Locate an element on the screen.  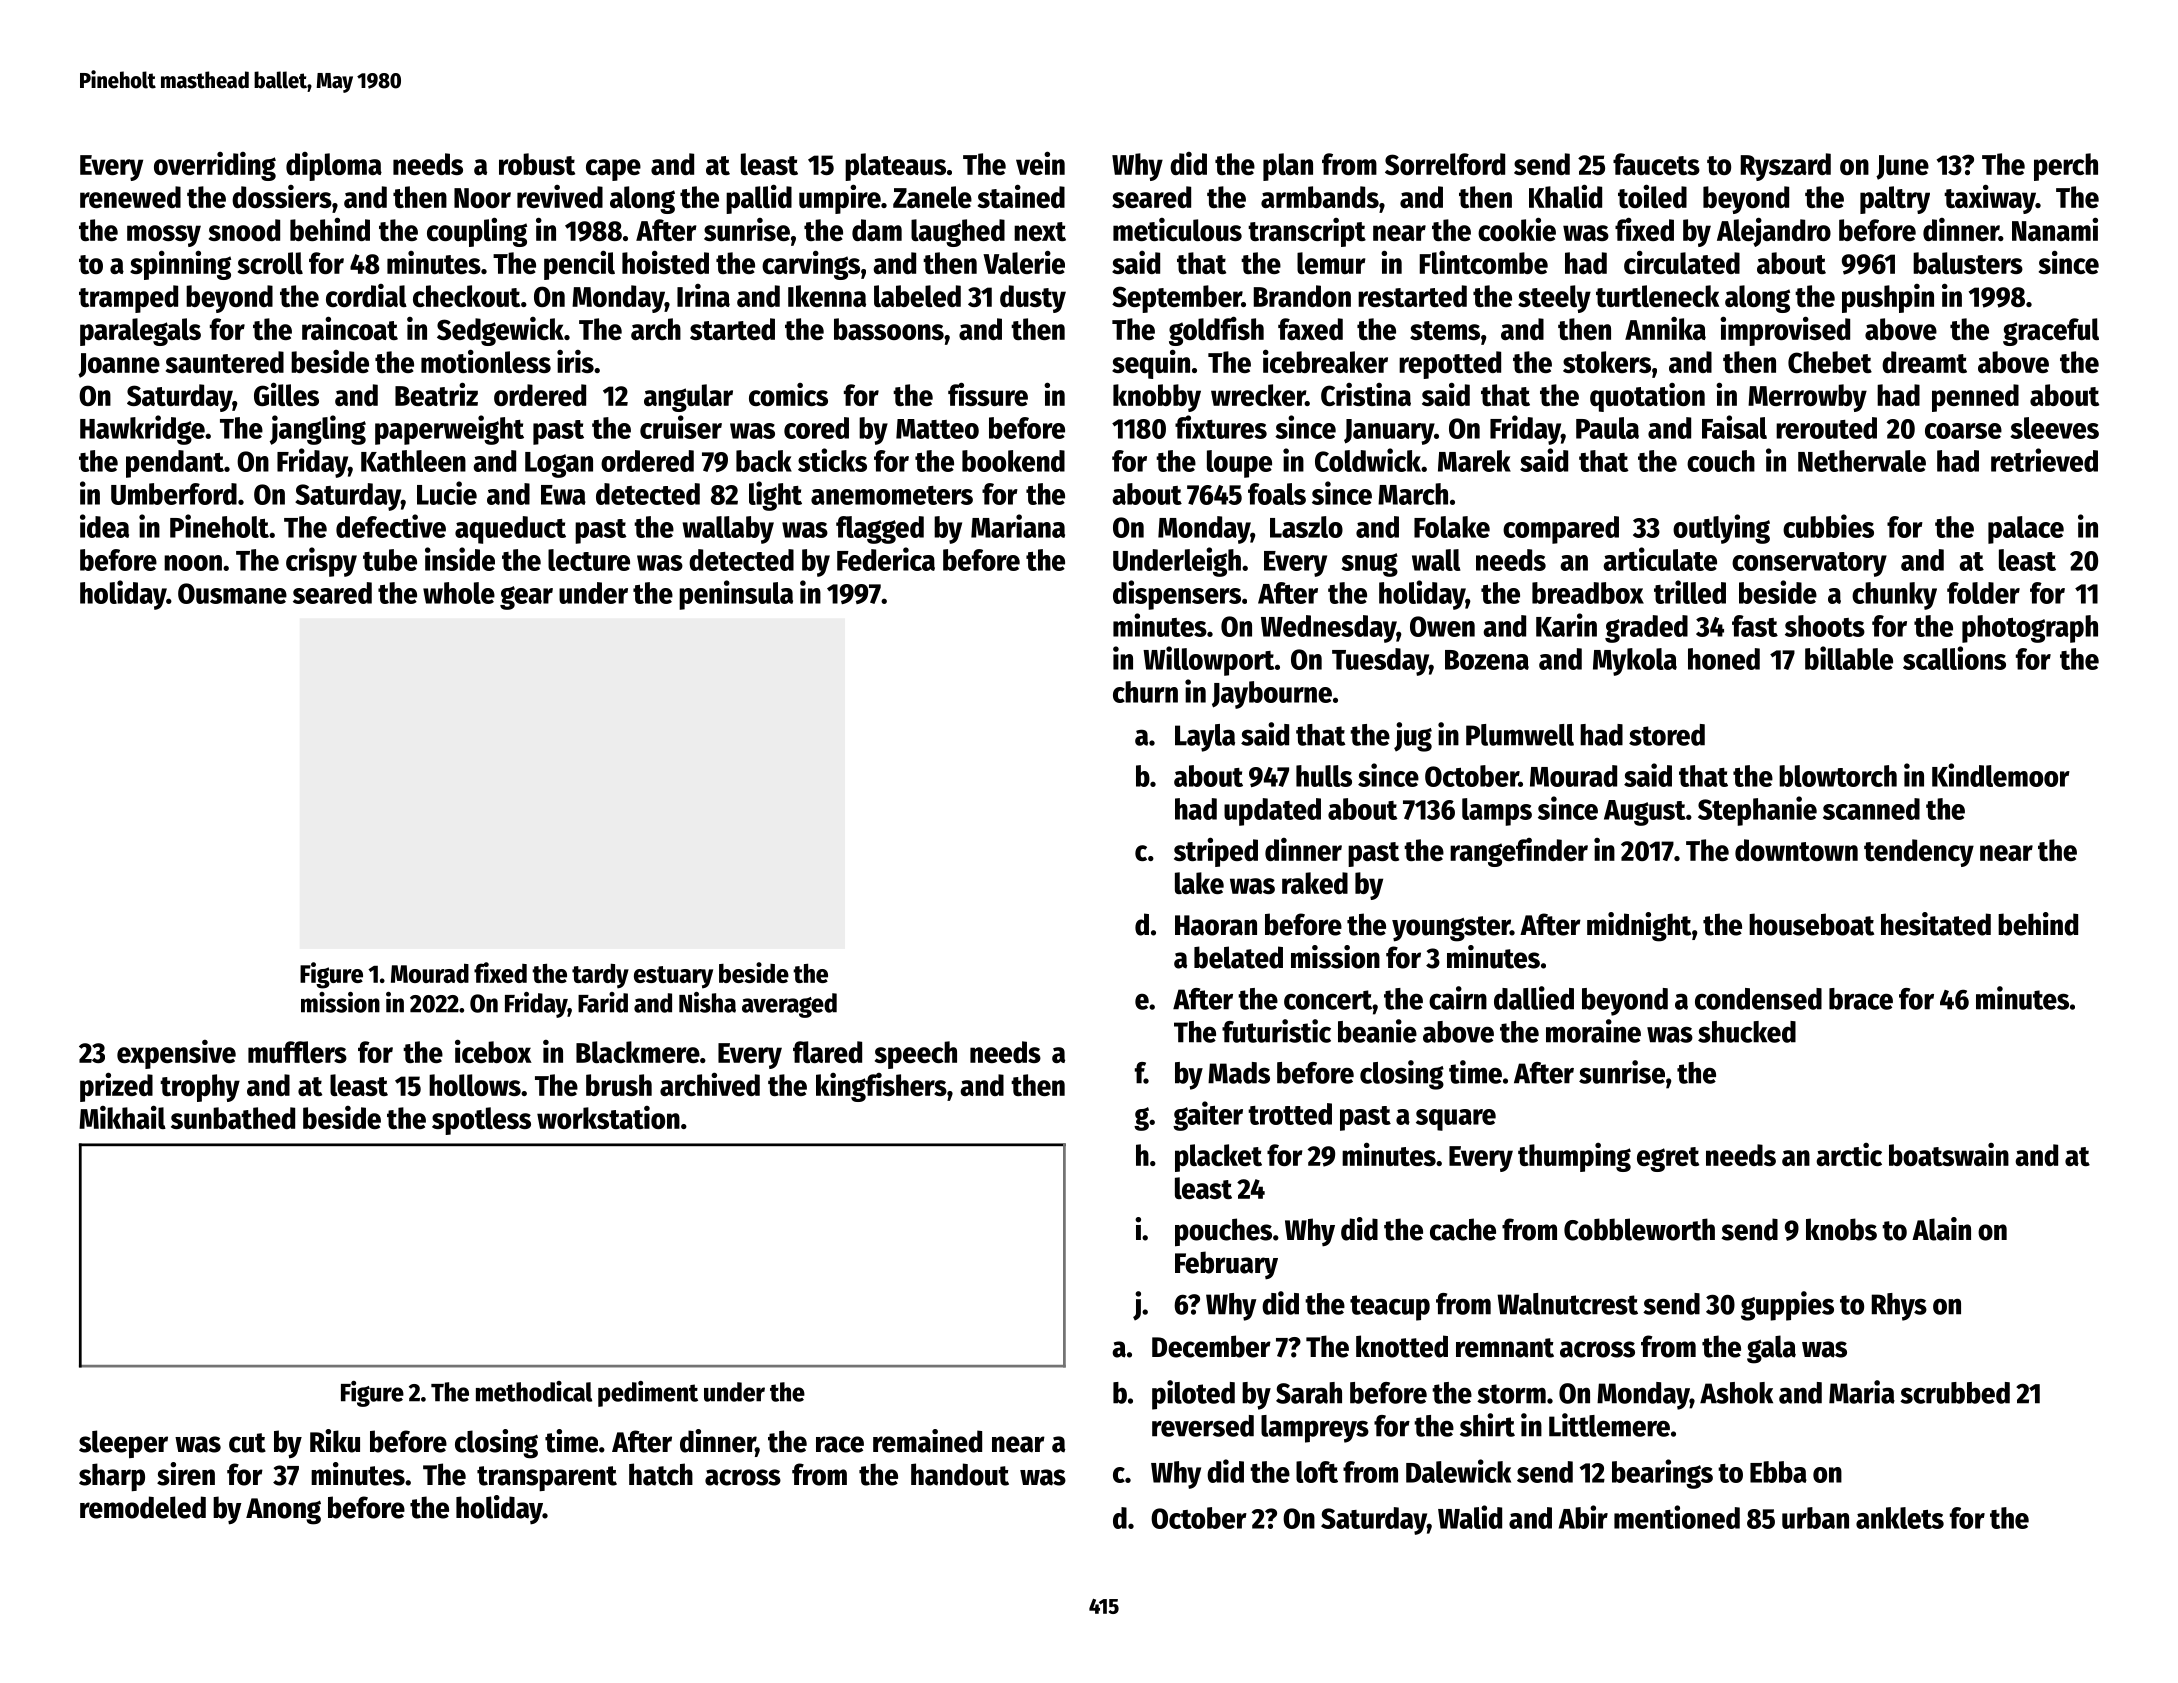
placket is located at coordinates (1218, 1158).
